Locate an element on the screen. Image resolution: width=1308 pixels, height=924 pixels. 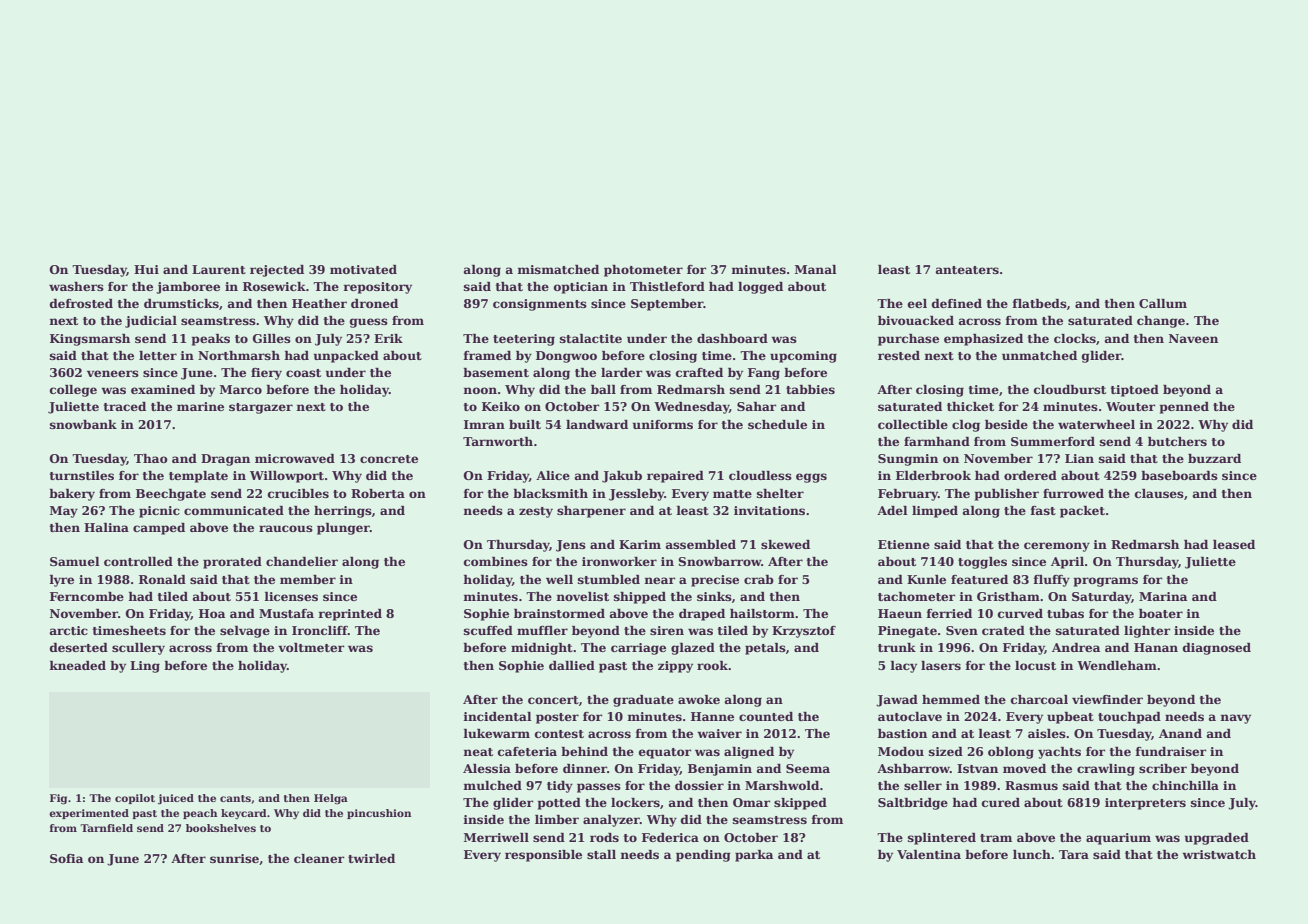
boater is located at coordinates (1161, 613).
